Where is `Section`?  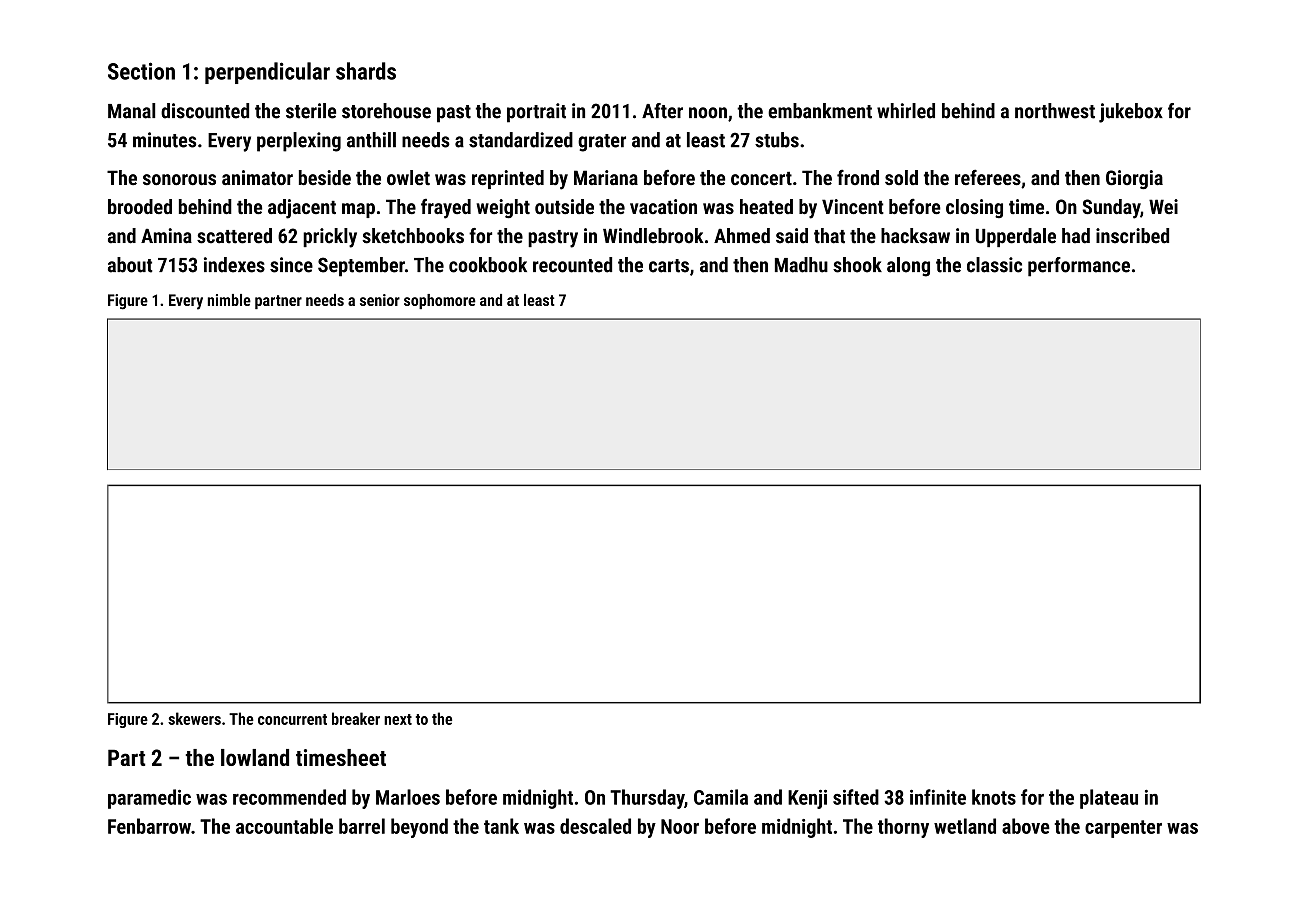 Section is located at coordinates (141, 71).
